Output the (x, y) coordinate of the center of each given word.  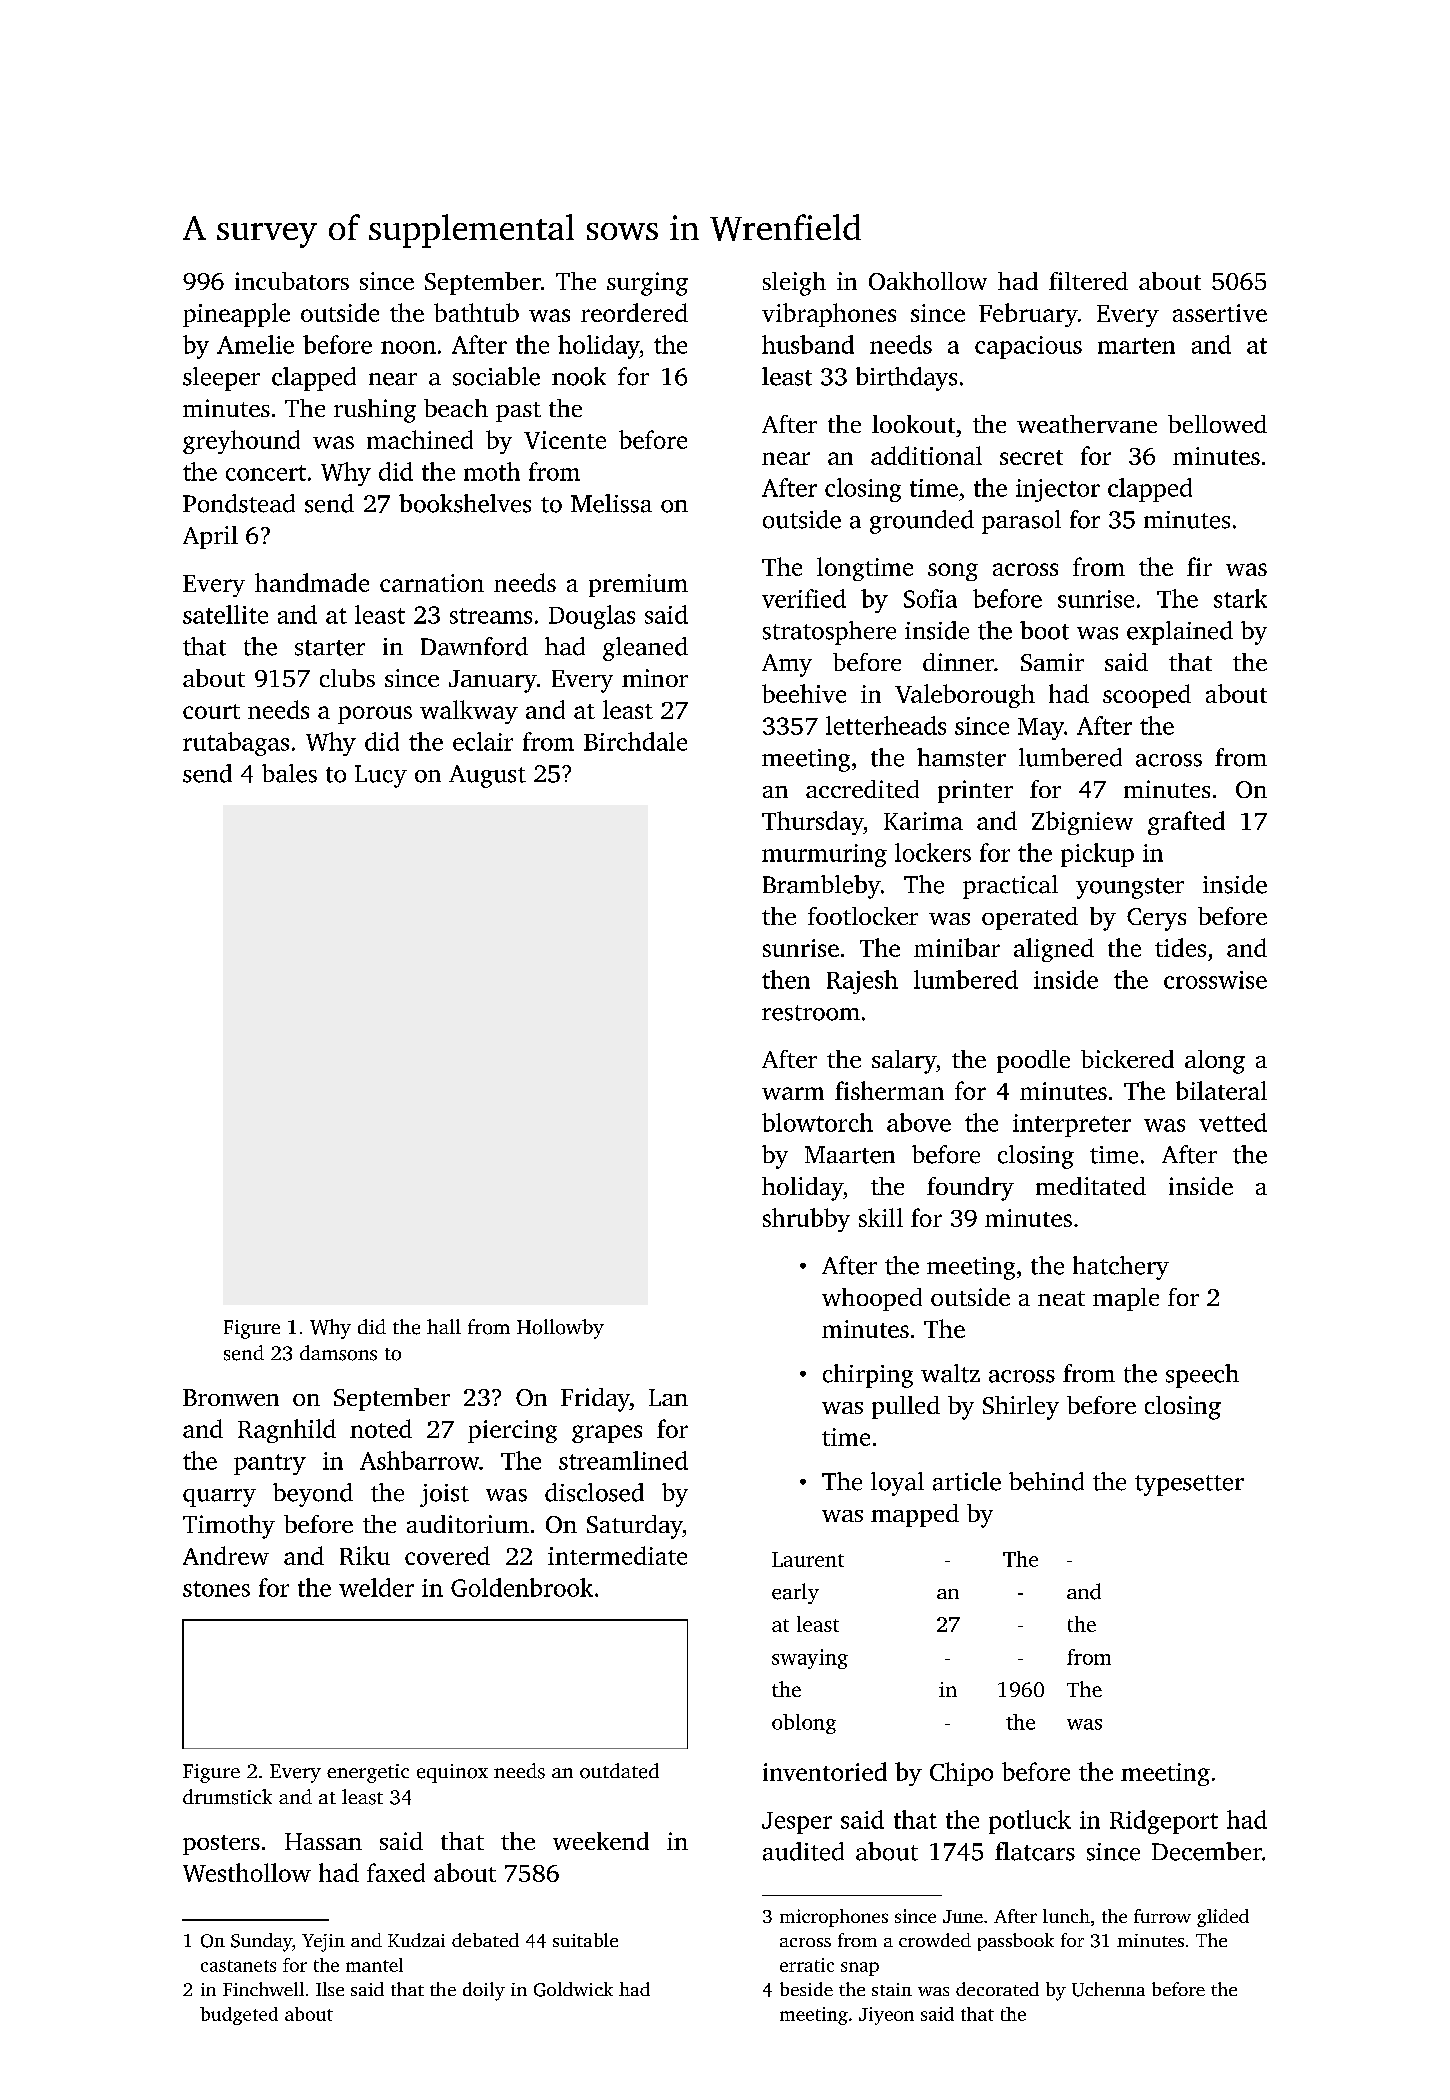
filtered (1088, 281)
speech (1202, 1376)
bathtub (476, 312)
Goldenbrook (522, 1587)
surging (647, 284)
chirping (868, 1376)
